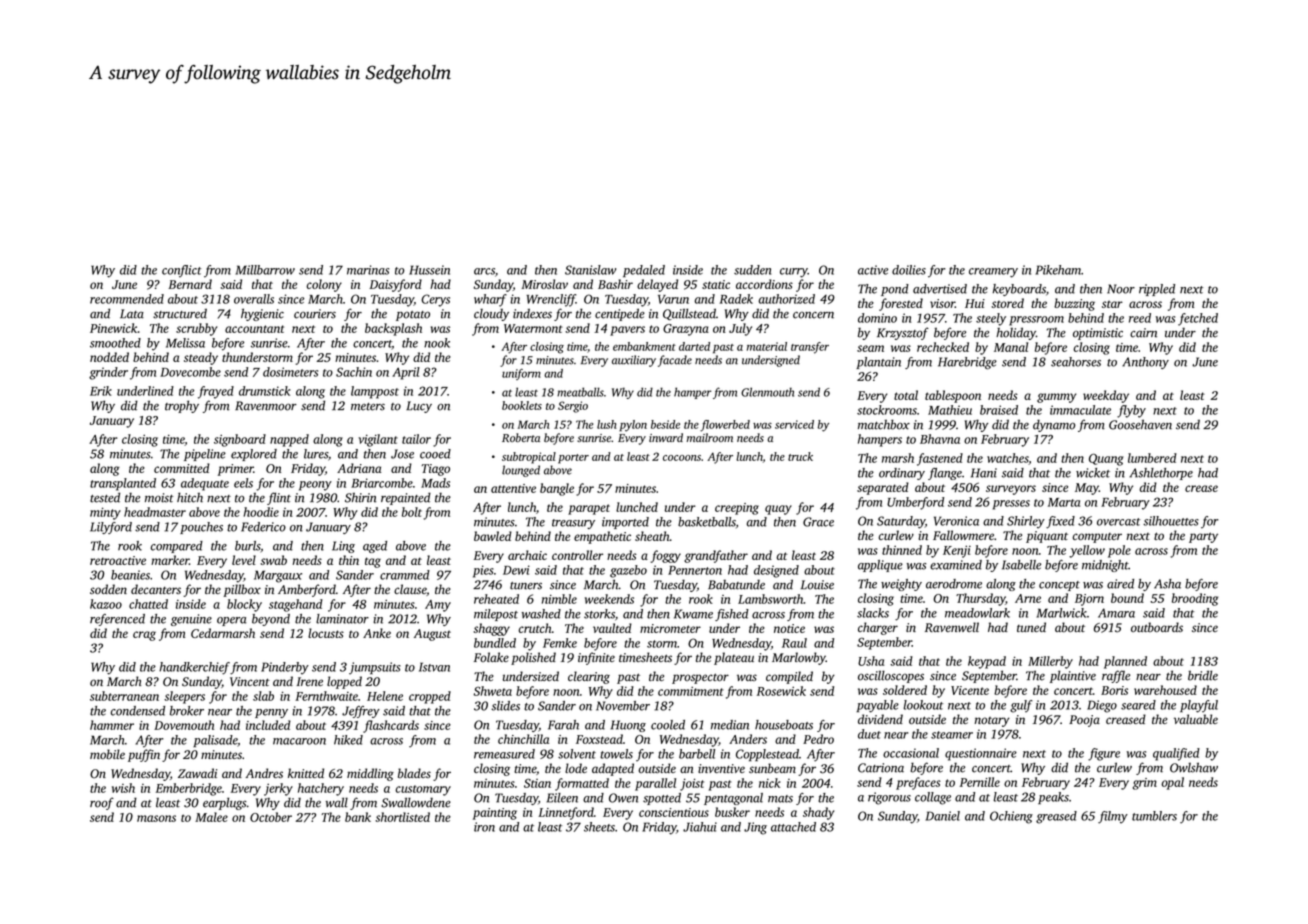 This screenshot has width=1308, height=924. I want to click on facade, so click(675, 361).
